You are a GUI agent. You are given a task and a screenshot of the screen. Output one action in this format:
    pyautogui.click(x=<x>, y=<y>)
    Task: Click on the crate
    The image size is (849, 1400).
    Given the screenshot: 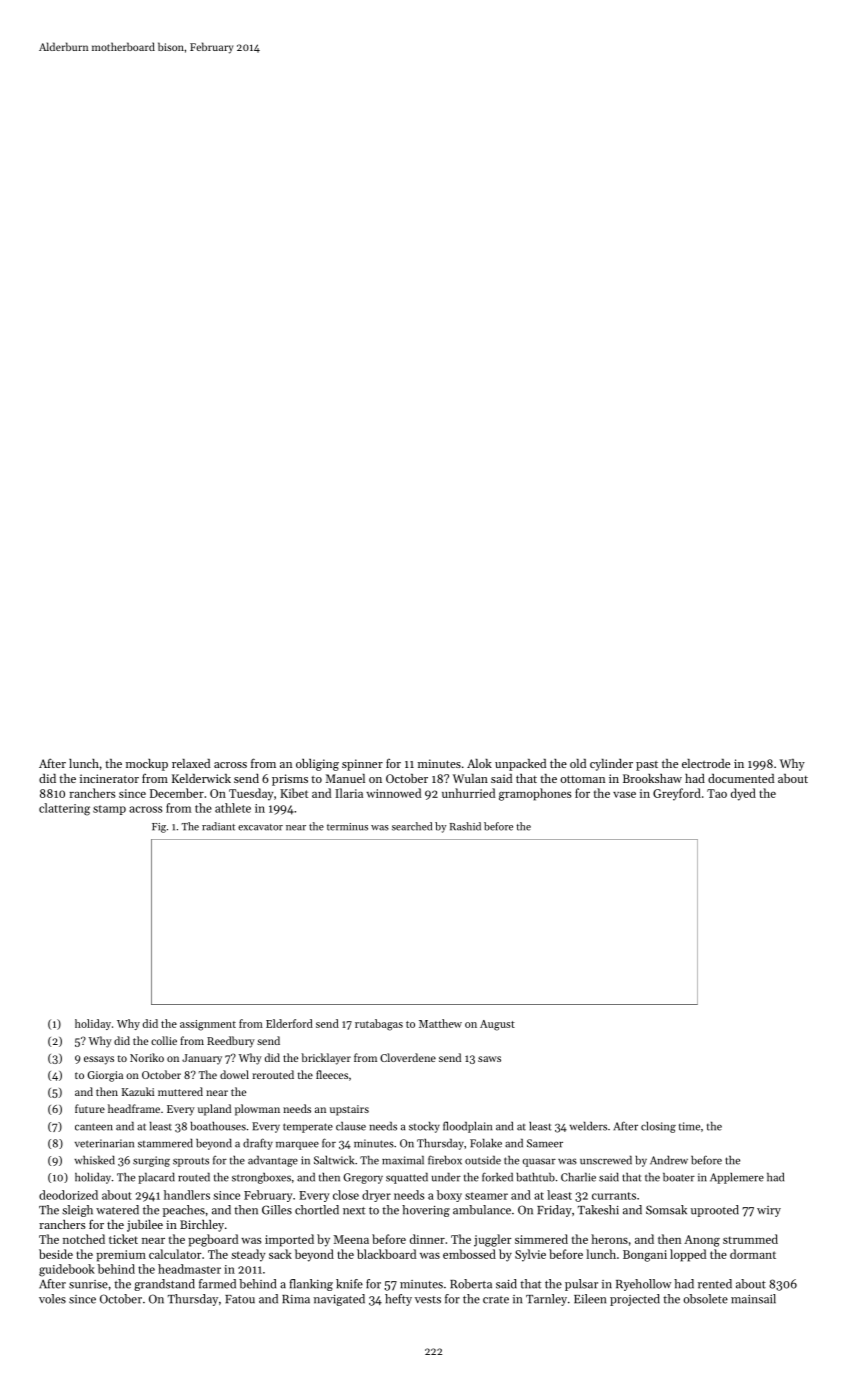 What is the action you would take?
    pyautogui.click(x=496, y=1300)
